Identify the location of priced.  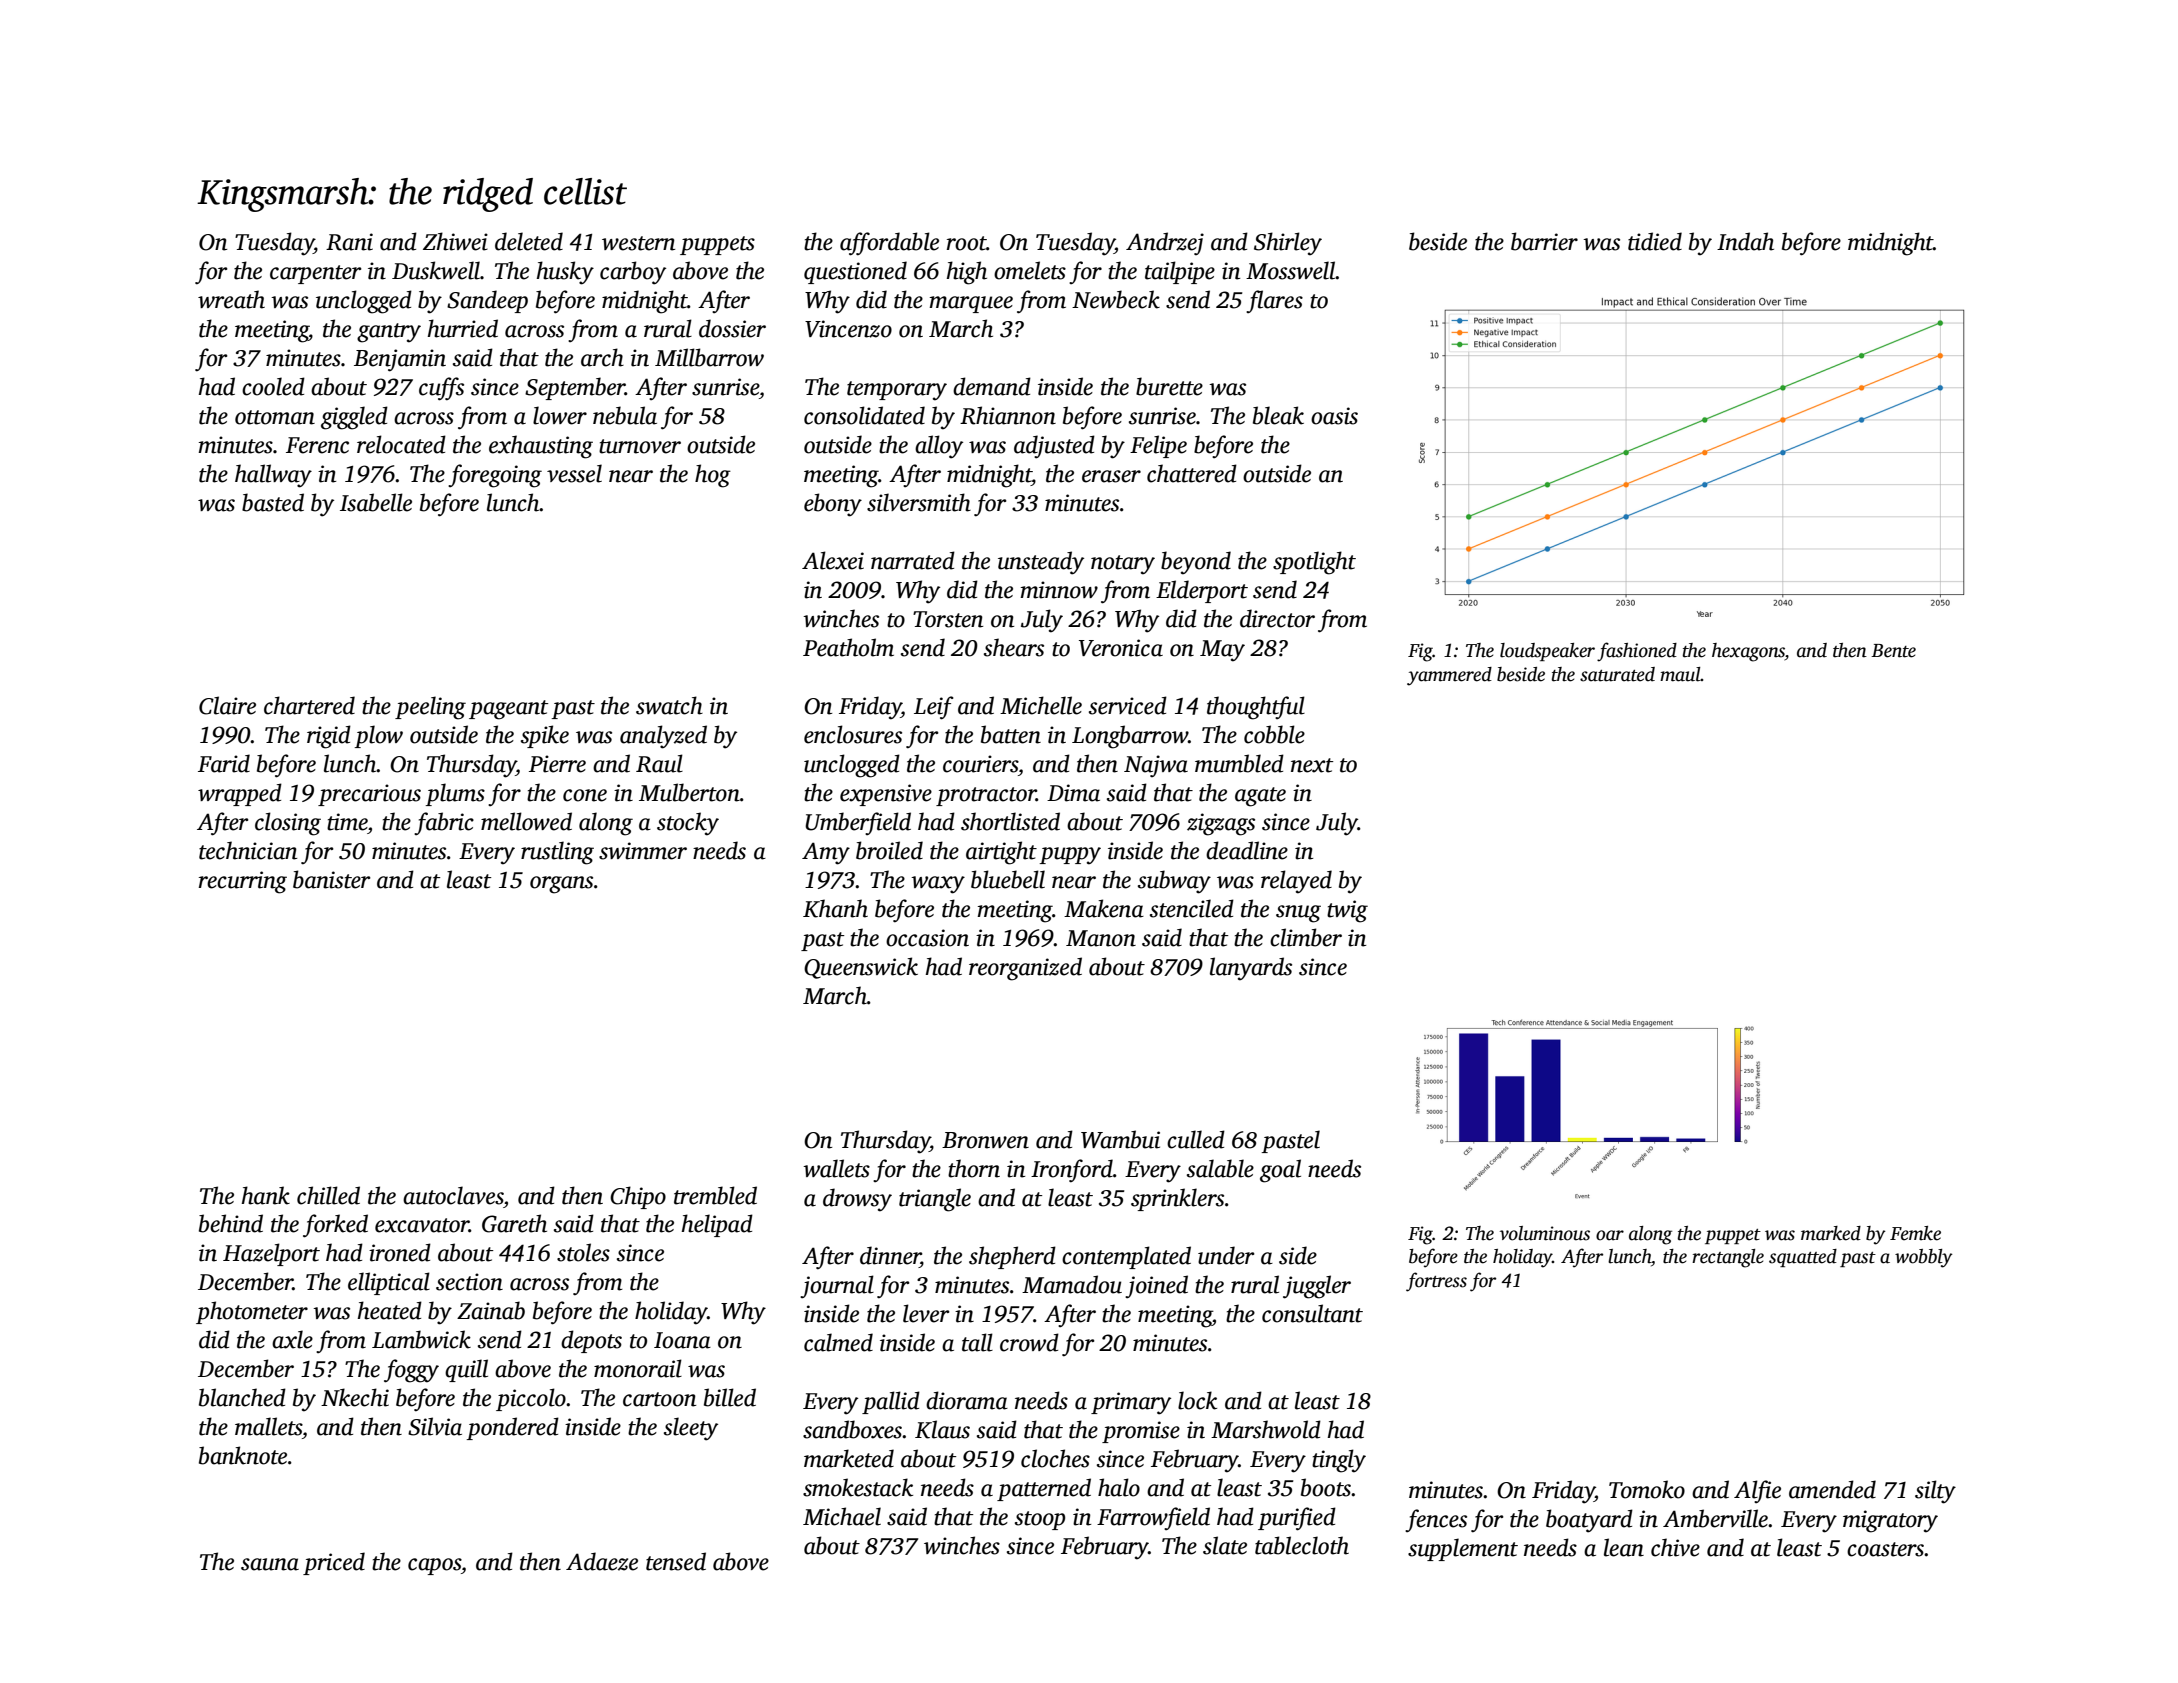
(334, 1563).
